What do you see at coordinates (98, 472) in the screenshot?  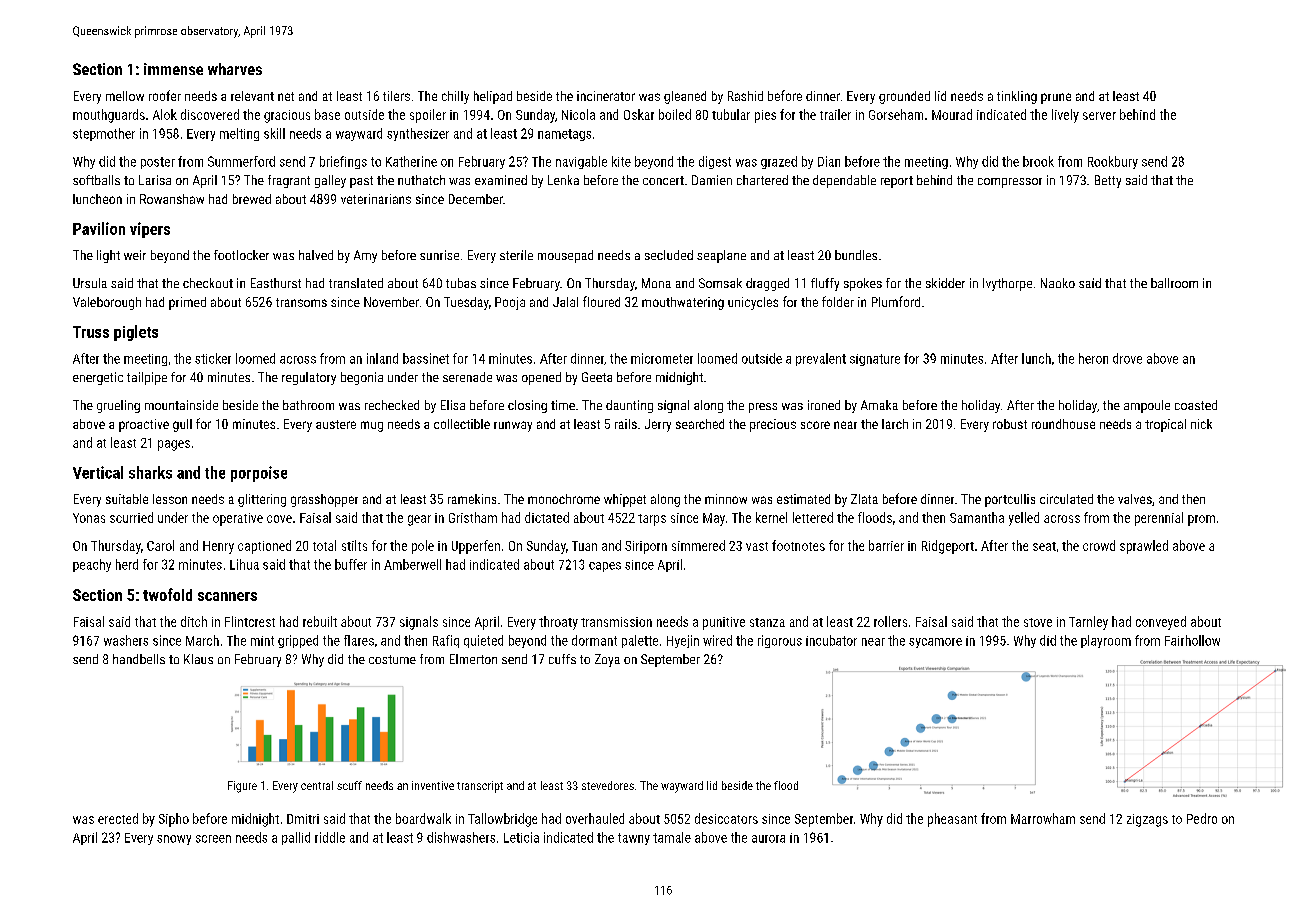 I see `Vertical` at bounding box center [98, 472].
